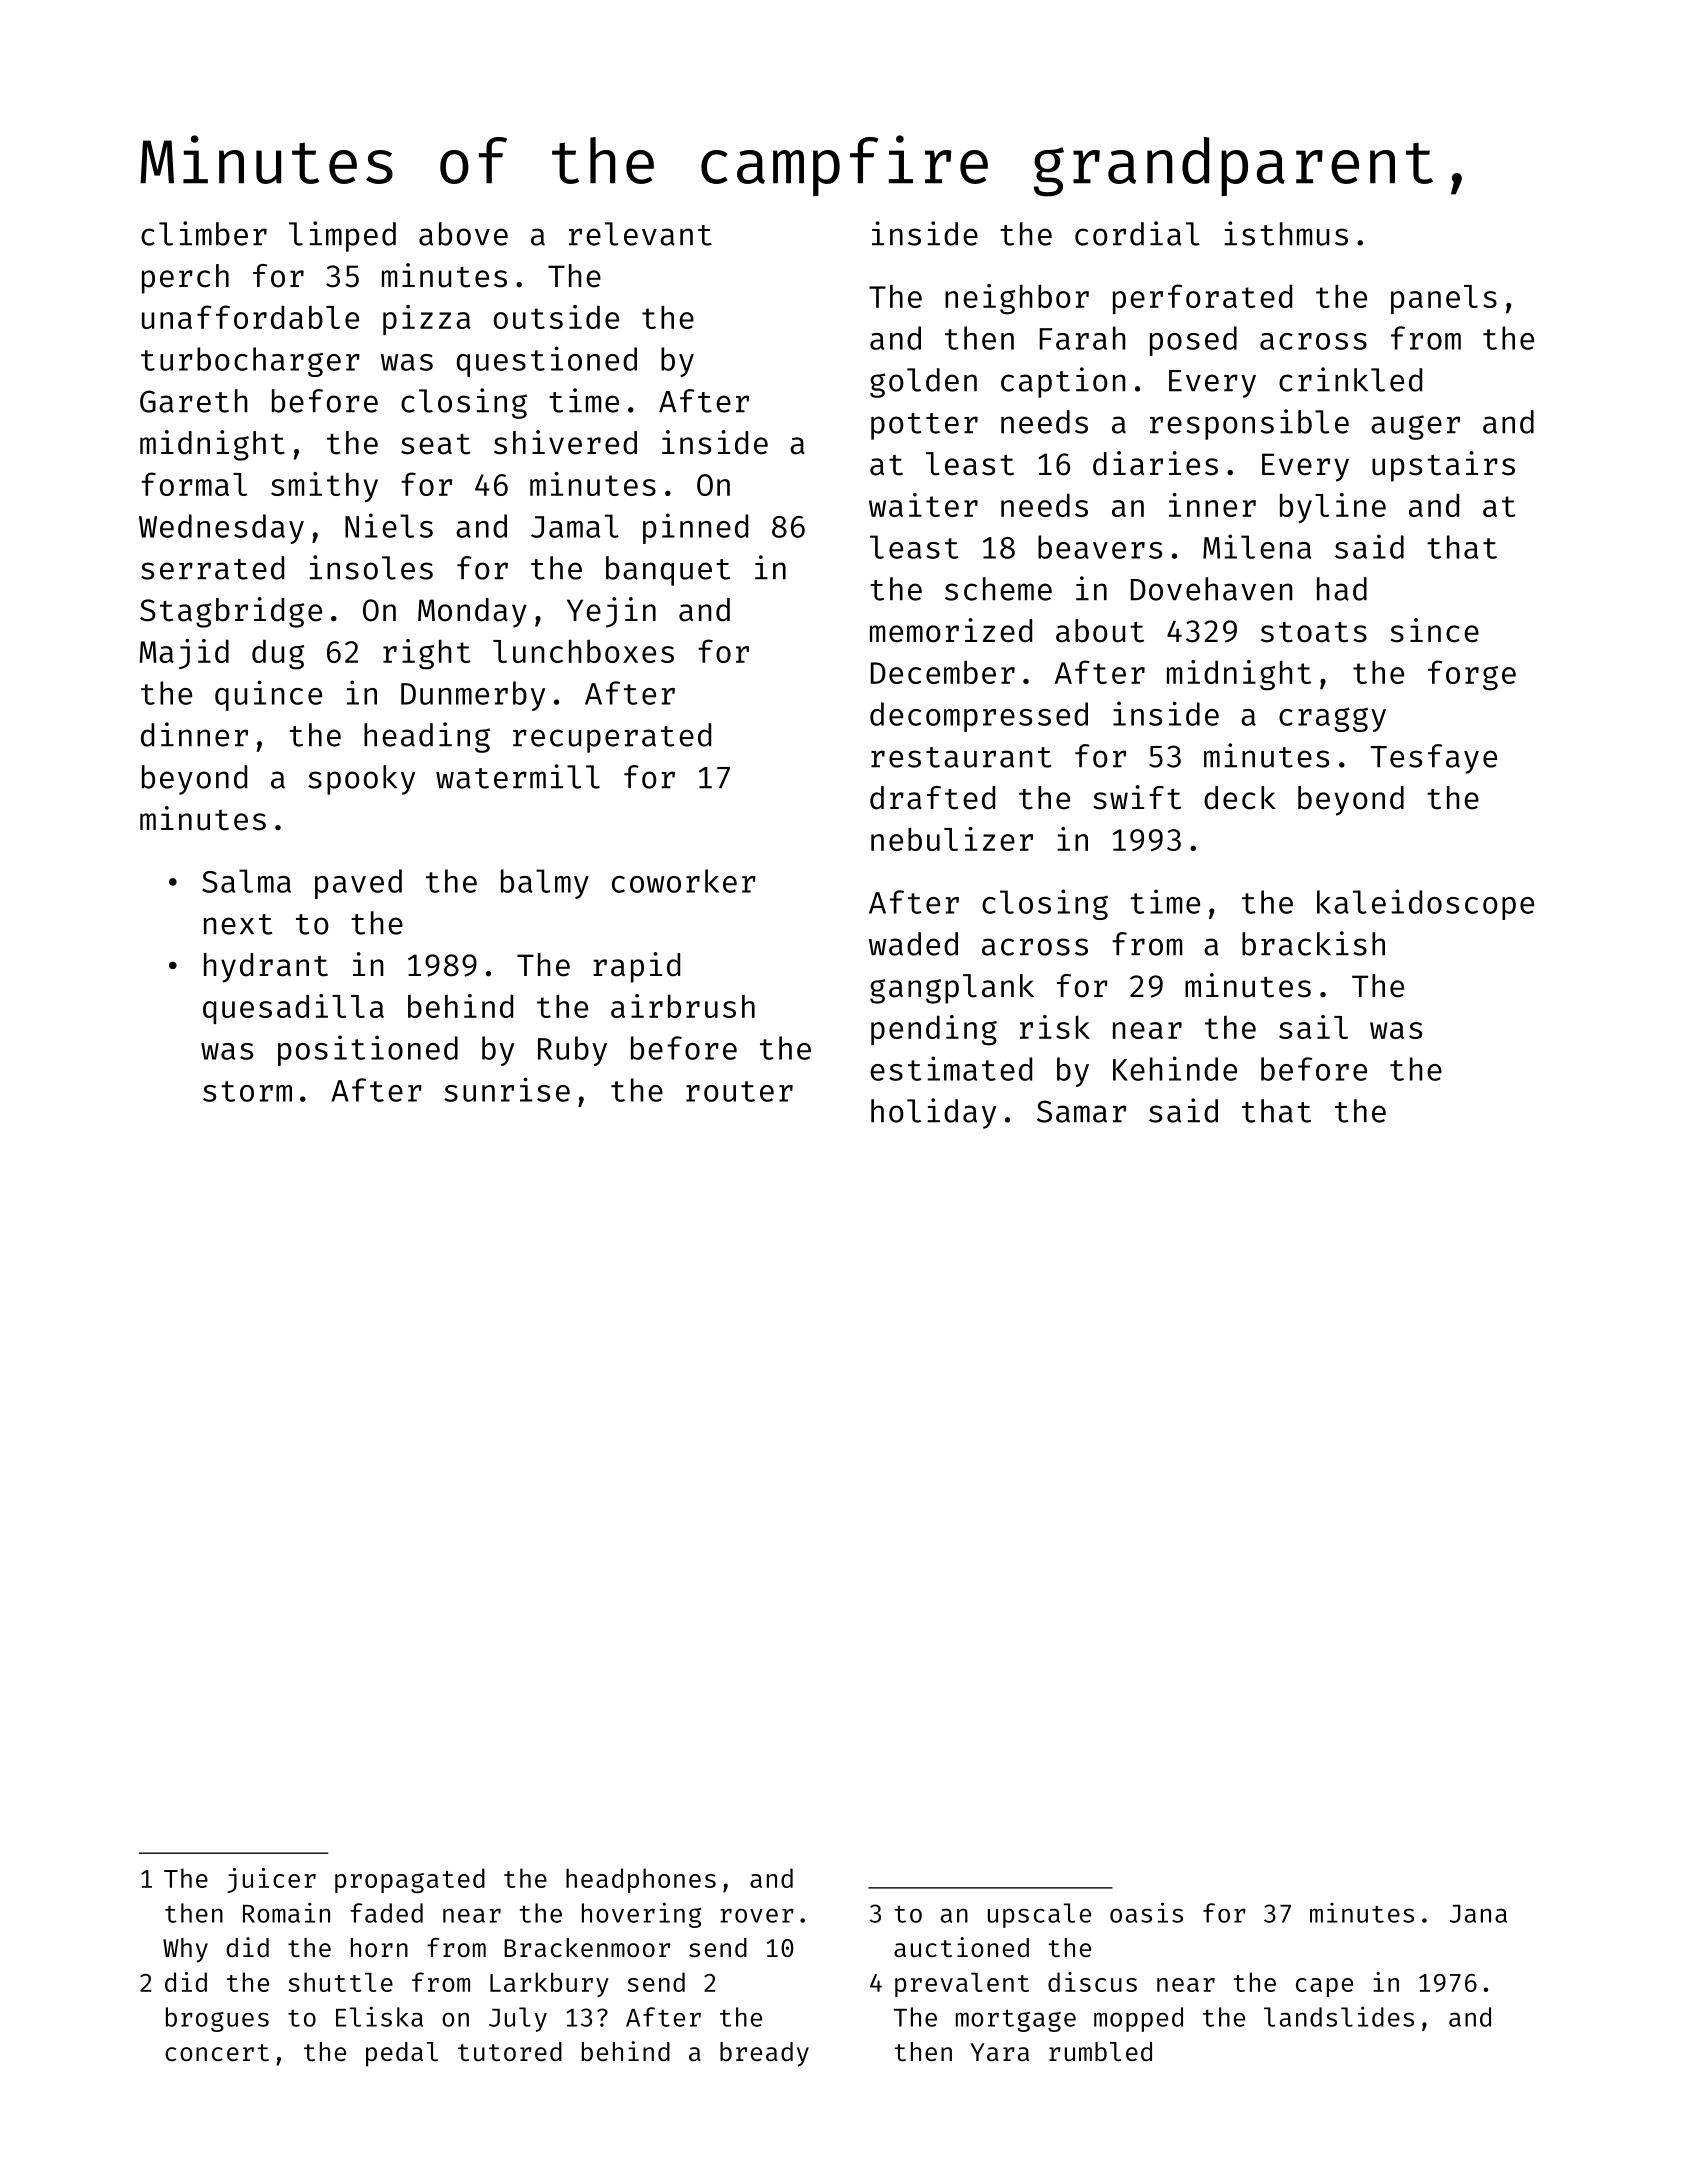  I want to click on mopped, so click(1138, 2019).
